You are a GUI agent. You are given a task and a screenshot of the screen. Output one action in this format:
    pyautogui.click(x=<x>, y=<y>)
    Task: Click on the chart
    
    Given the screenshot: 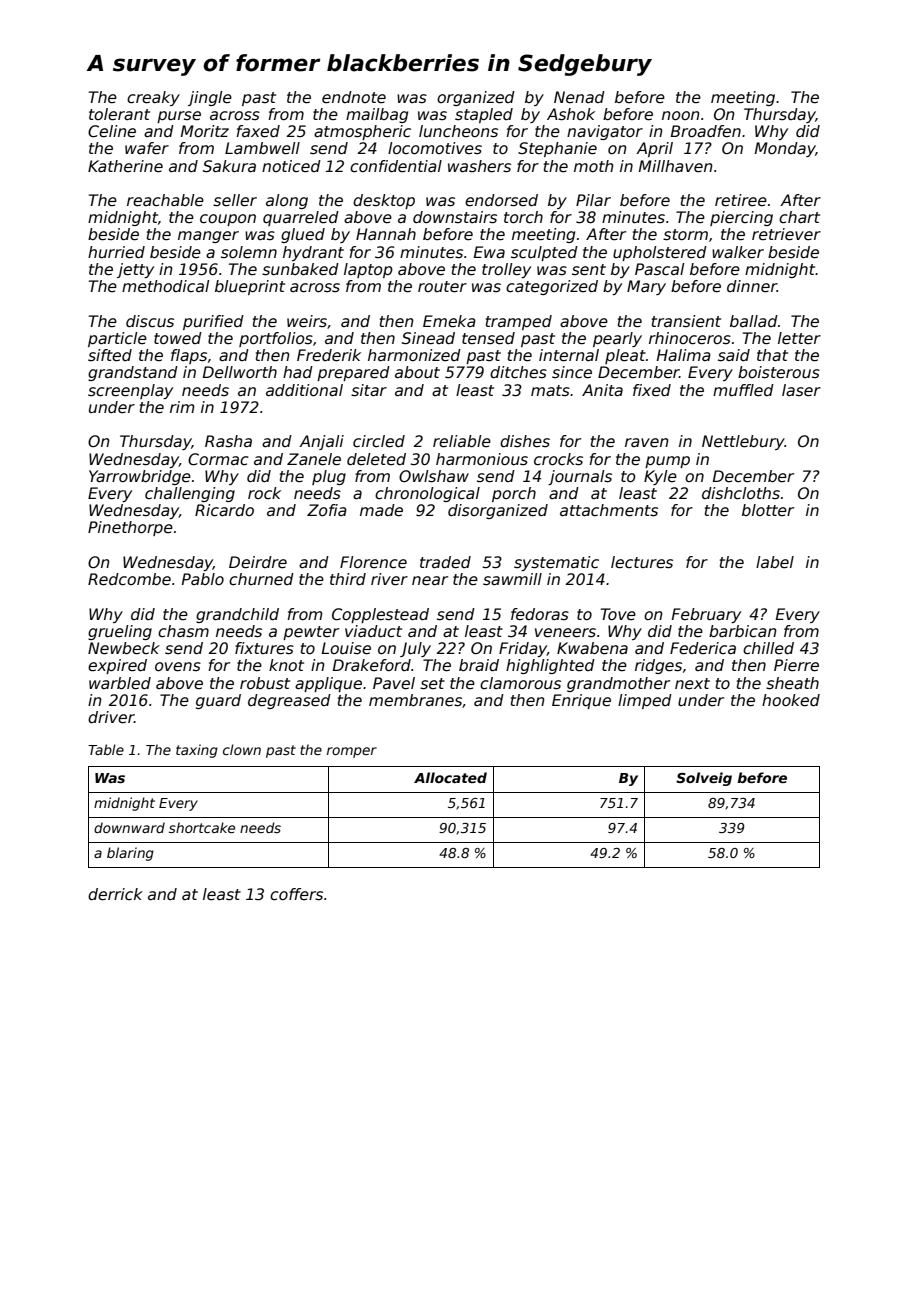 What is the action you would take?
    pyautogui.click(x=799, y=217)
